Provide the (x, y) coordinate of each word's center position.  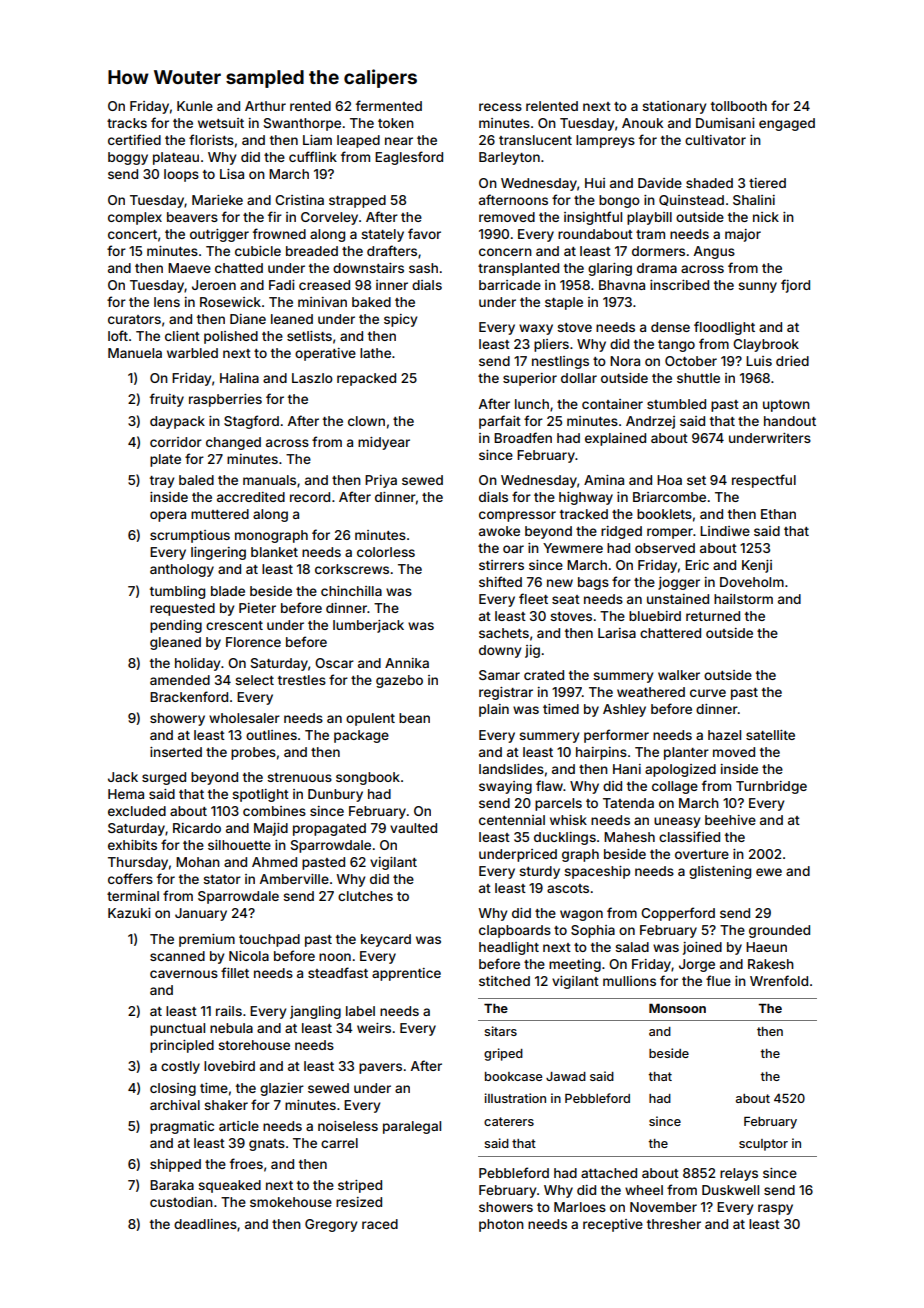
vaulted (413, 828)
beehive (730, 820)
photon (501, 1225)
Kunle (195, 106)
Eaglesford (409, 158)
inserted (176, 752)
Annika (407, 663)
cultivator (715, 140)
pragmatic (182, 1127)
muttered (220, 514)
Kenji (757, 566)
